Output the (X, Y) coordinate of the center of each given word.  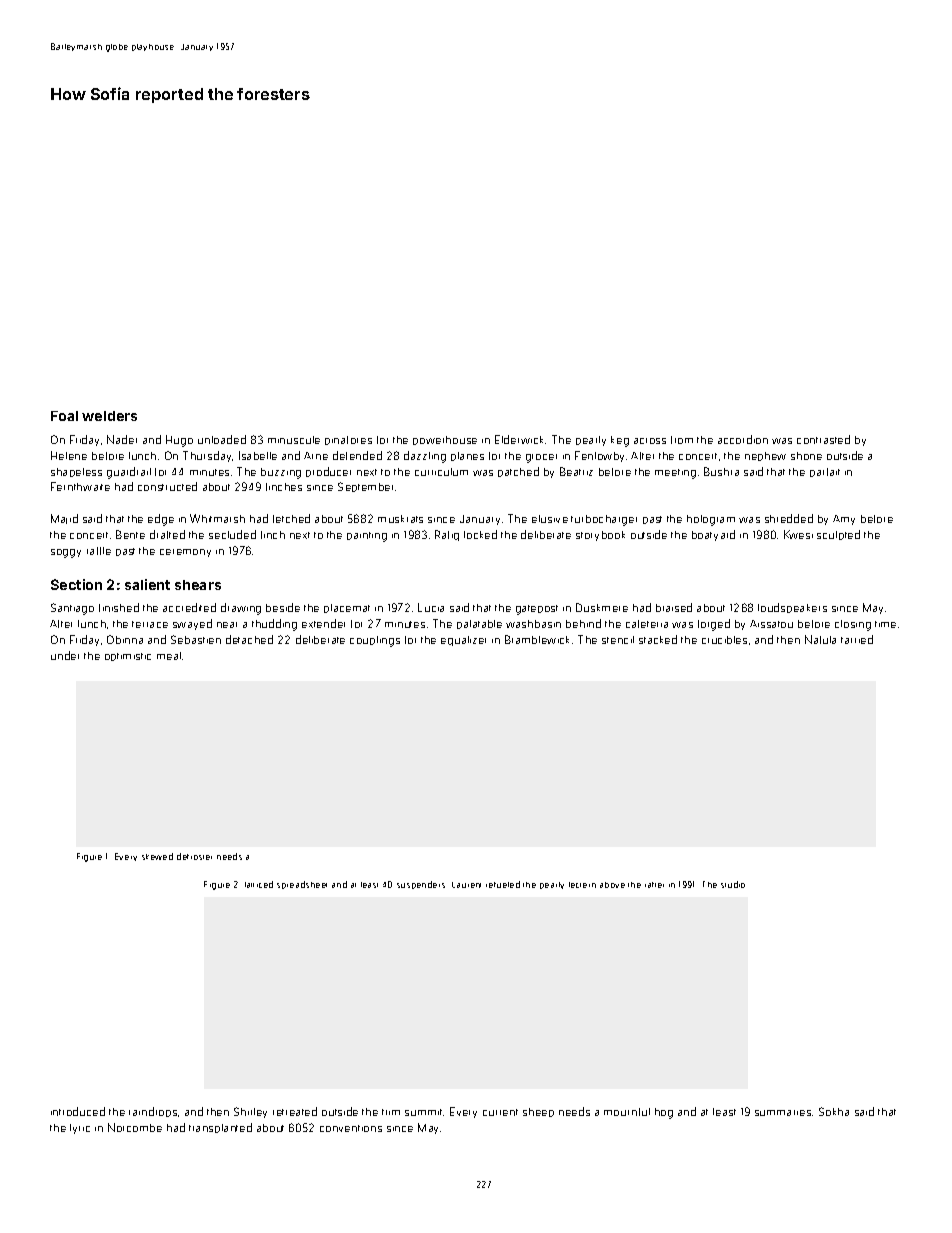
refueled (503, 884)
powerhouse (445, 440)
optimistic (128, 657)
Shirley (250, 1112)
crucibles (724, 640)
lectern (582, 885)
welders (109, 416)
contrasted (823, 439)
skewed (157, 856)
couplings (375, 641)
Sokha (834, 1111)
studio (733, 884)
